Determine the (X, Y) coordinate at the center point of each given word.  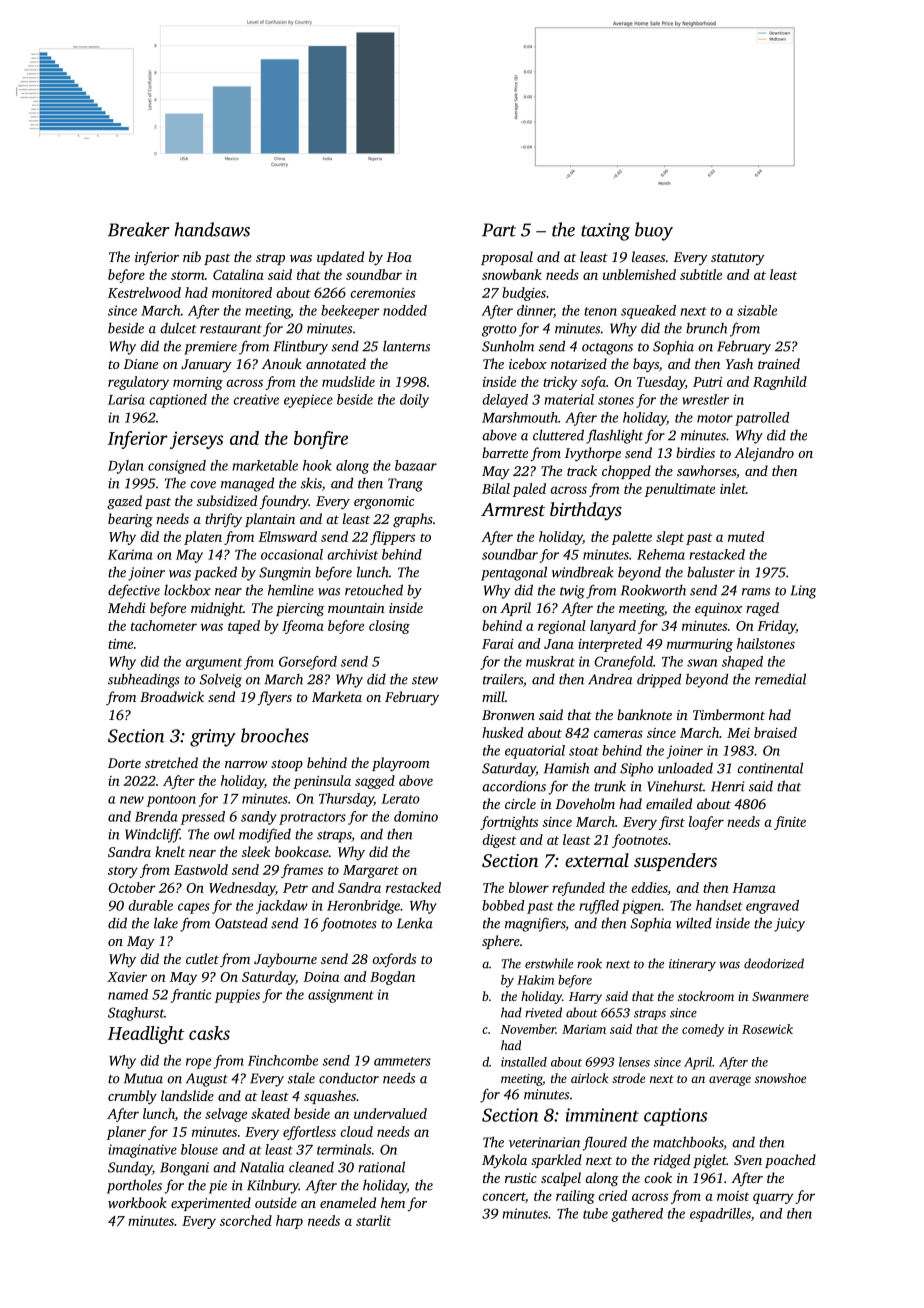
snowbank (512, 274)
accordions (514, 786)
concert (504, 1196)
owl (224, 834)
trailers (503, 679)
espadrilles (720, 1215)
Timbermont (729, 714)
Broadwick (172, 696)
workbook (137, 1202)
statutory (738, 259)
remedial (780, 679)
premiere (210, 348)
